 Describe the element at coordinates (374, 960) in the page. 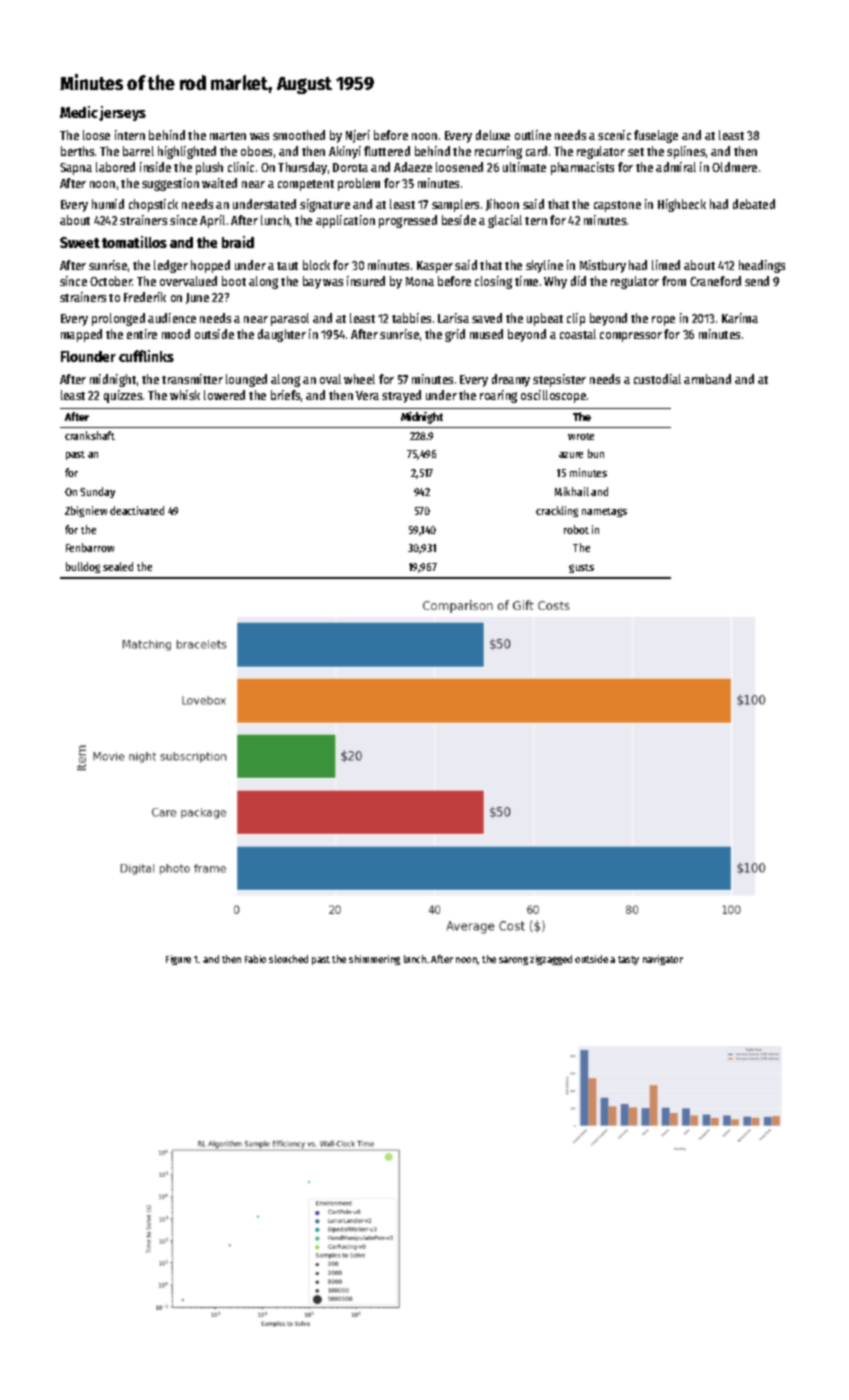

I see `shimmering` at that location.
